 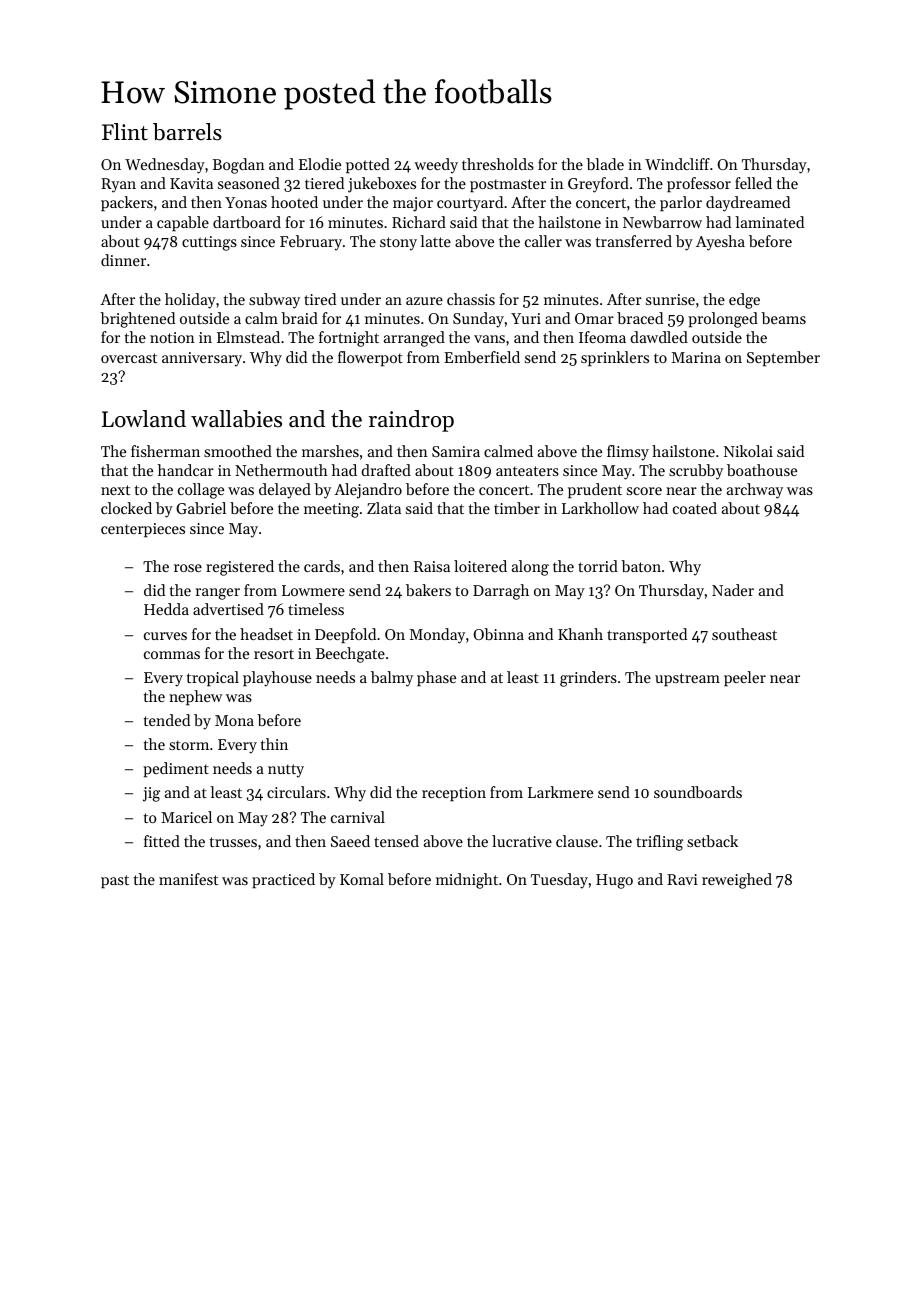 What do you see at coordinates (753, 183) in the image?
I see `felled` at bounding box center [753, 183].
